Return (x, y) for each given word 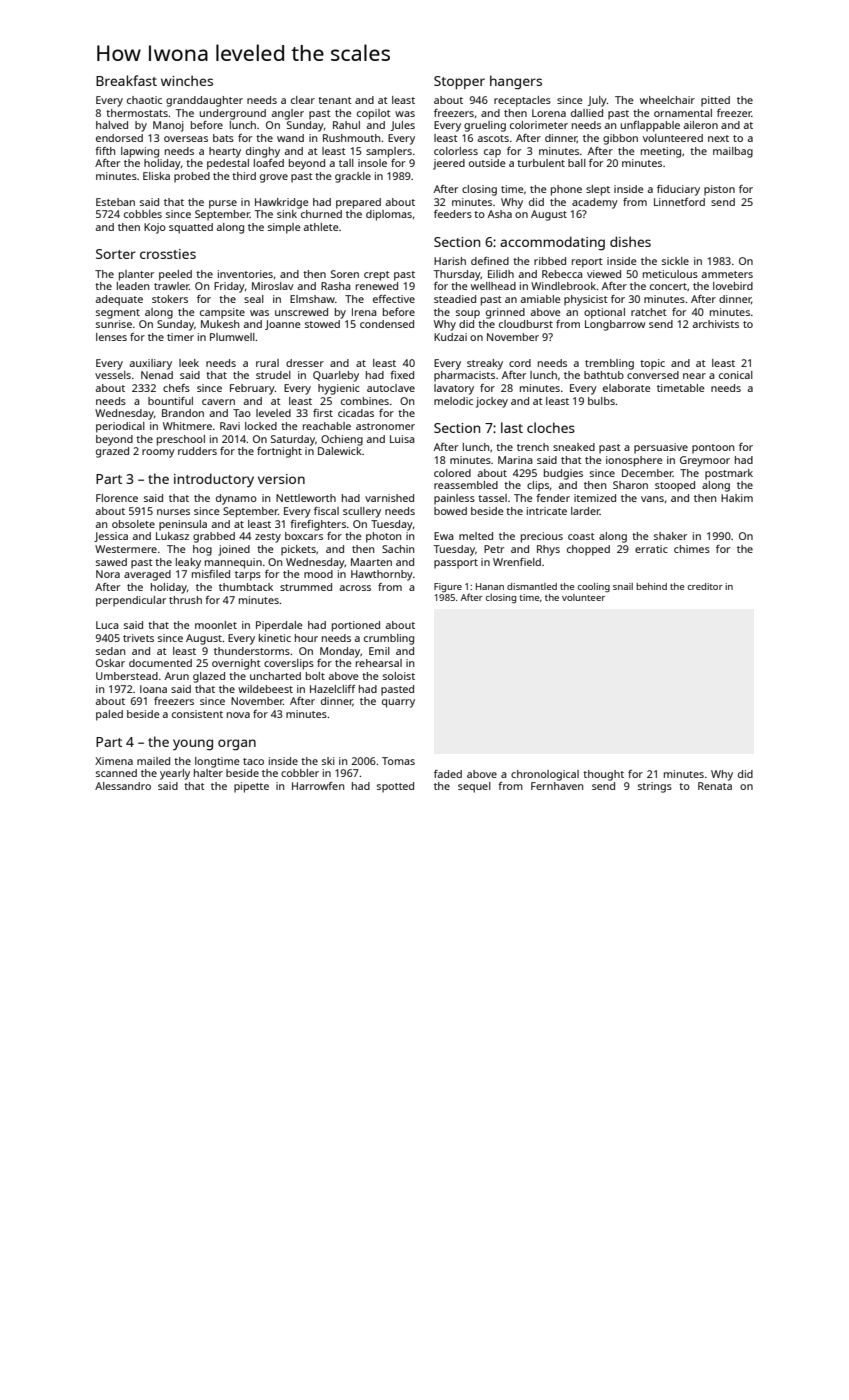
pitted (715, 101)
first (323, 413)
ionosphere (634, 461)
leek (189, 363)
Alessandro (123, 786)
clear (303, 100)
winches (187, 80)
